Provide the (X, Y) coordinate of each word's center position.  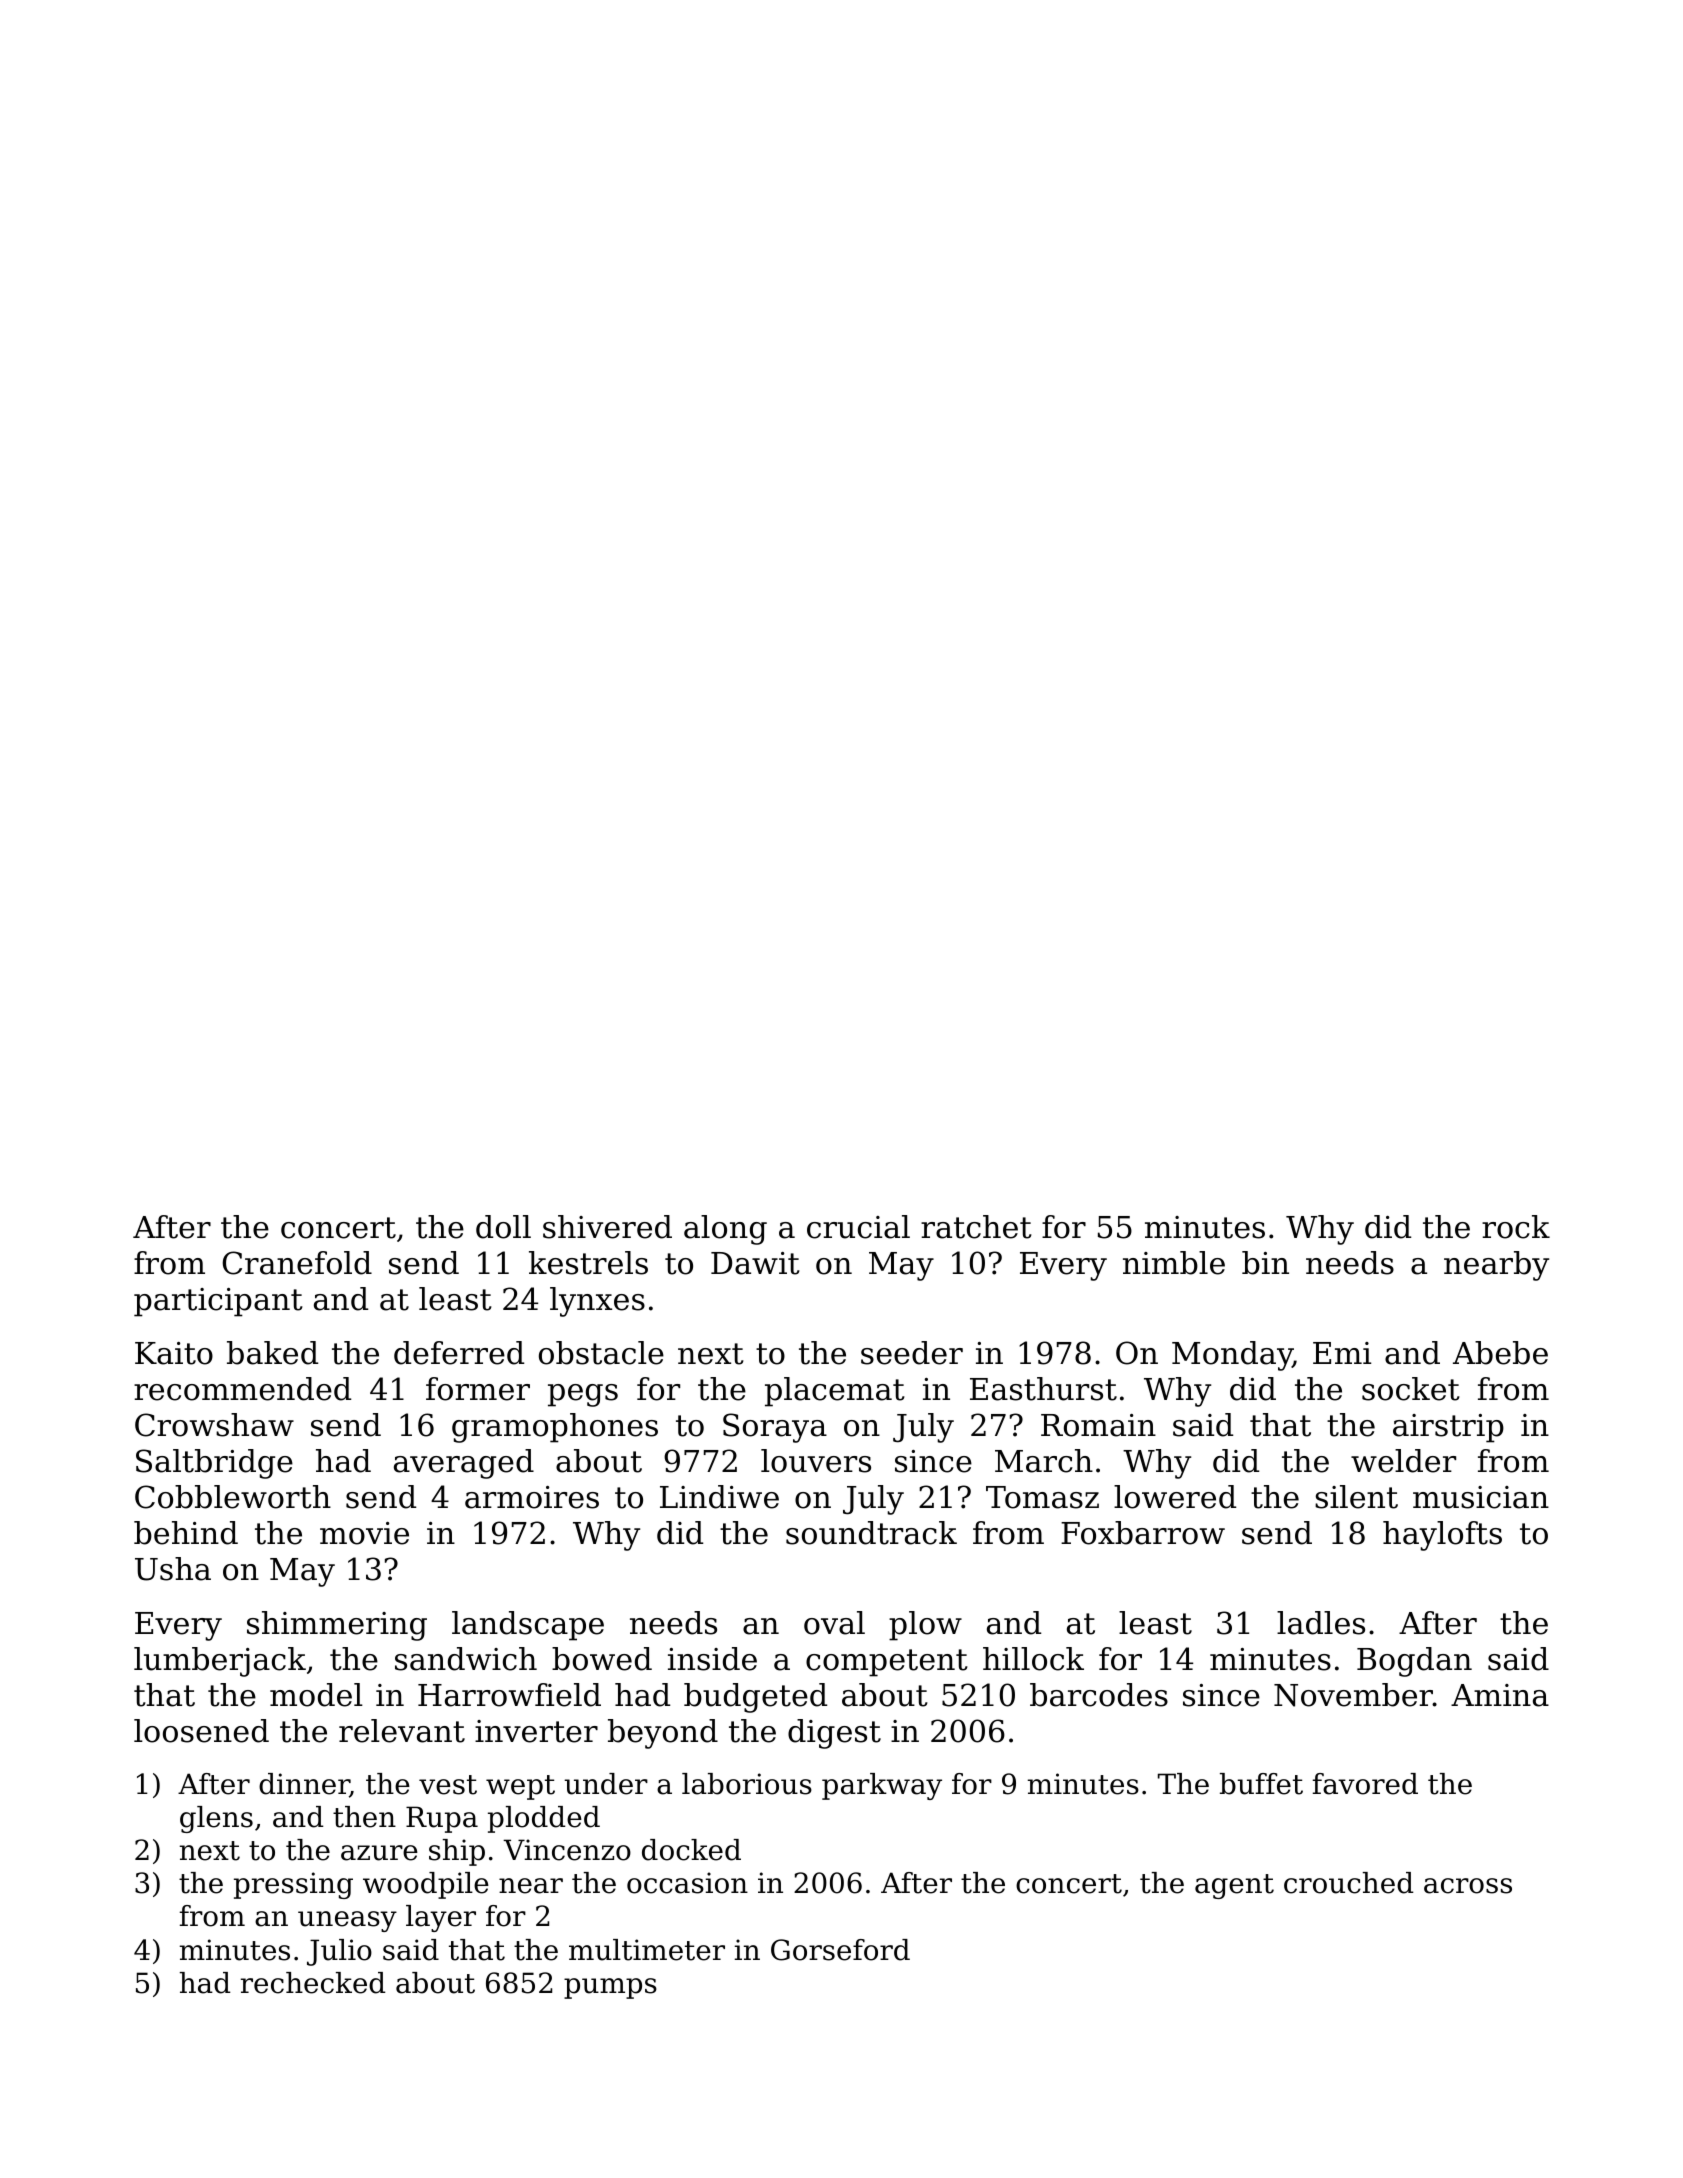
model (316, 1695)
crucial (858, 1227)
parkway (882, 1786)
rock (1516, 1227)
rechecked (313, 1983)
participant (218, 1302)
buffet (1261, 1784)
